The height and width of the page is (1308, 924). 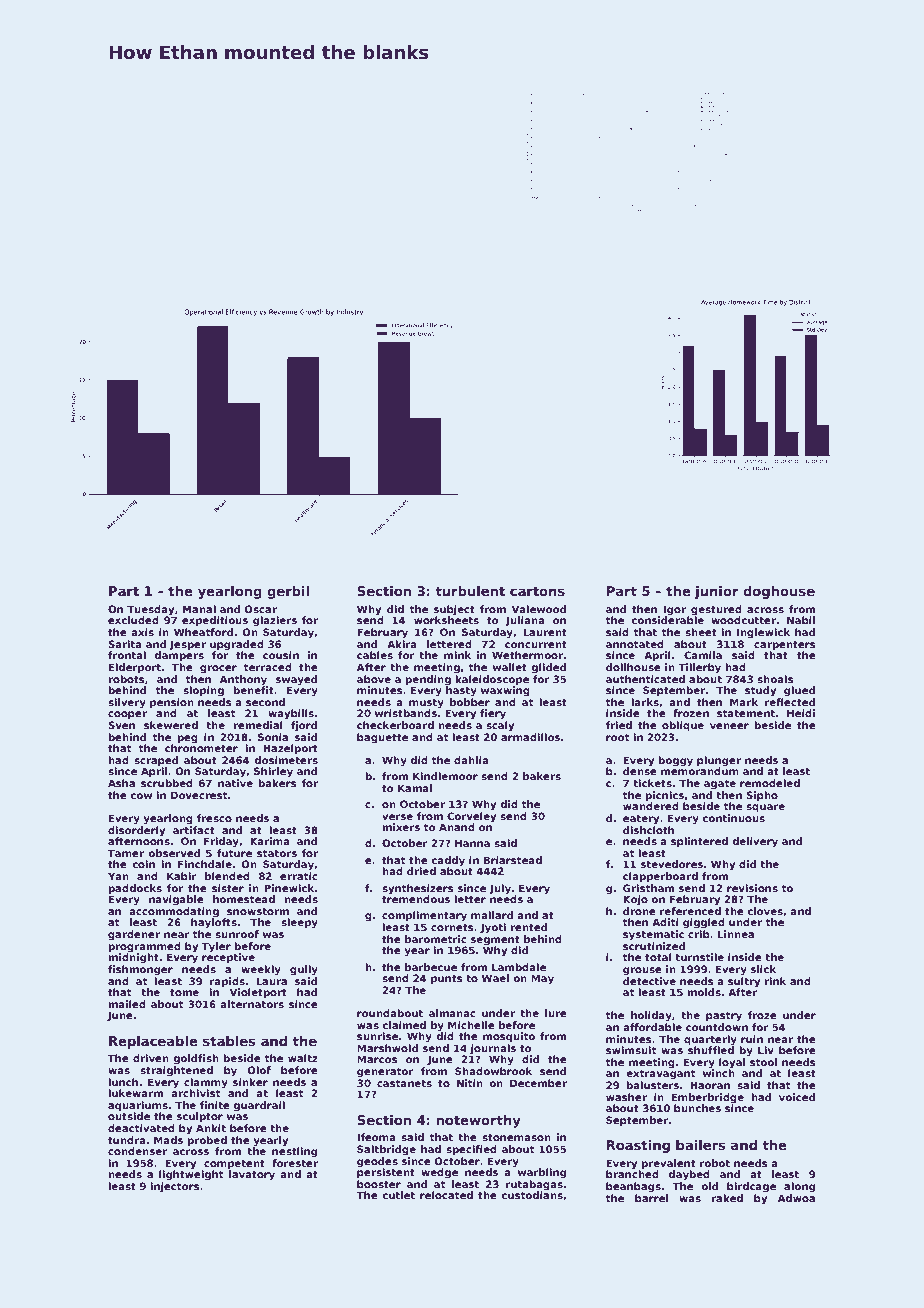 What do you see at coordinates (752, 888) in the page?
I see `revisions` at bounding box center [752, 888].
